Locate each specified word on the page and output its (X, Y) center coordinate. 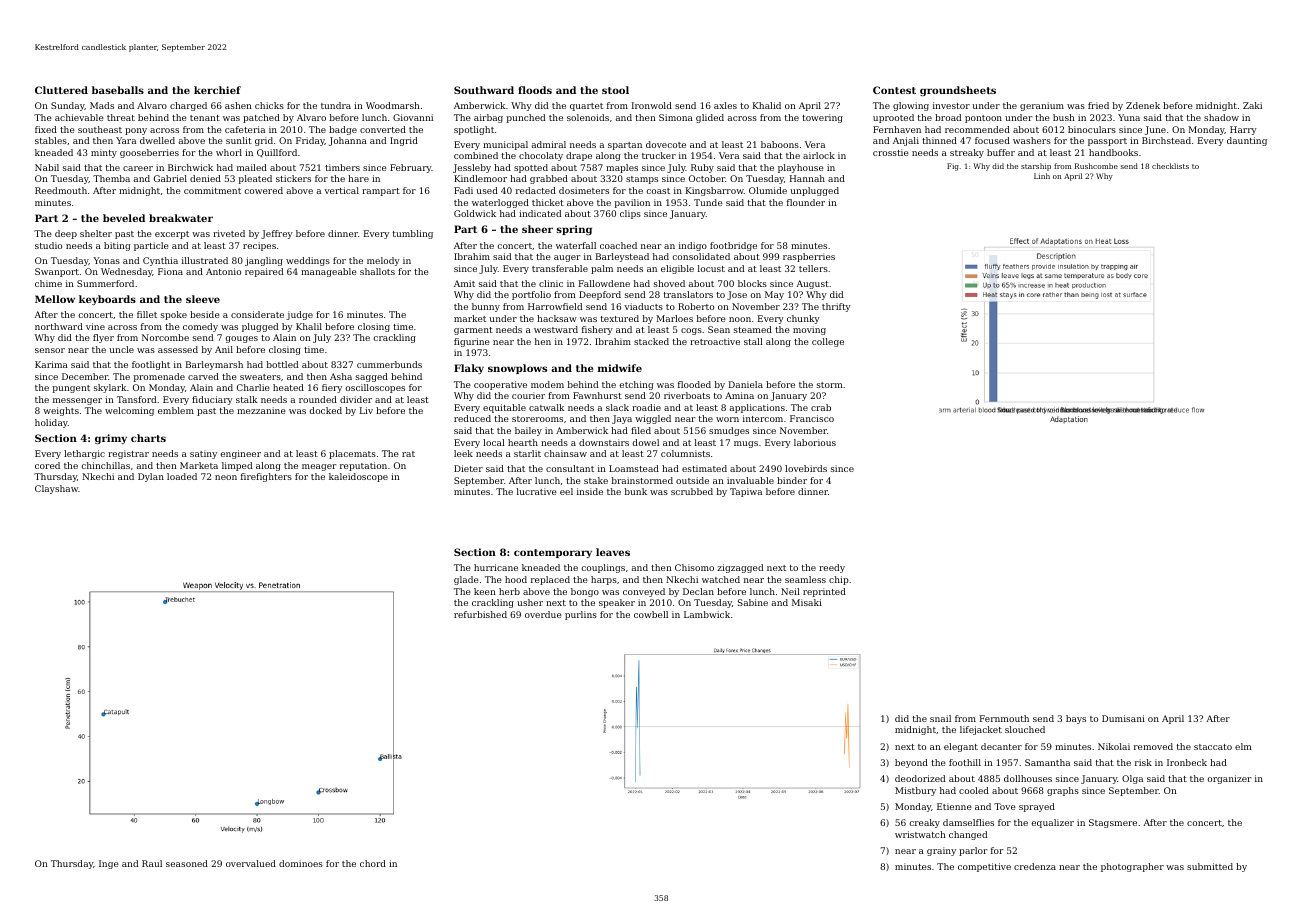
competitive (984, 867)
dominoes (301, 863)
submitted (1210, 866)
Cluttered (61, 90)
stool (615, 90)
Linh (1042, 176)
